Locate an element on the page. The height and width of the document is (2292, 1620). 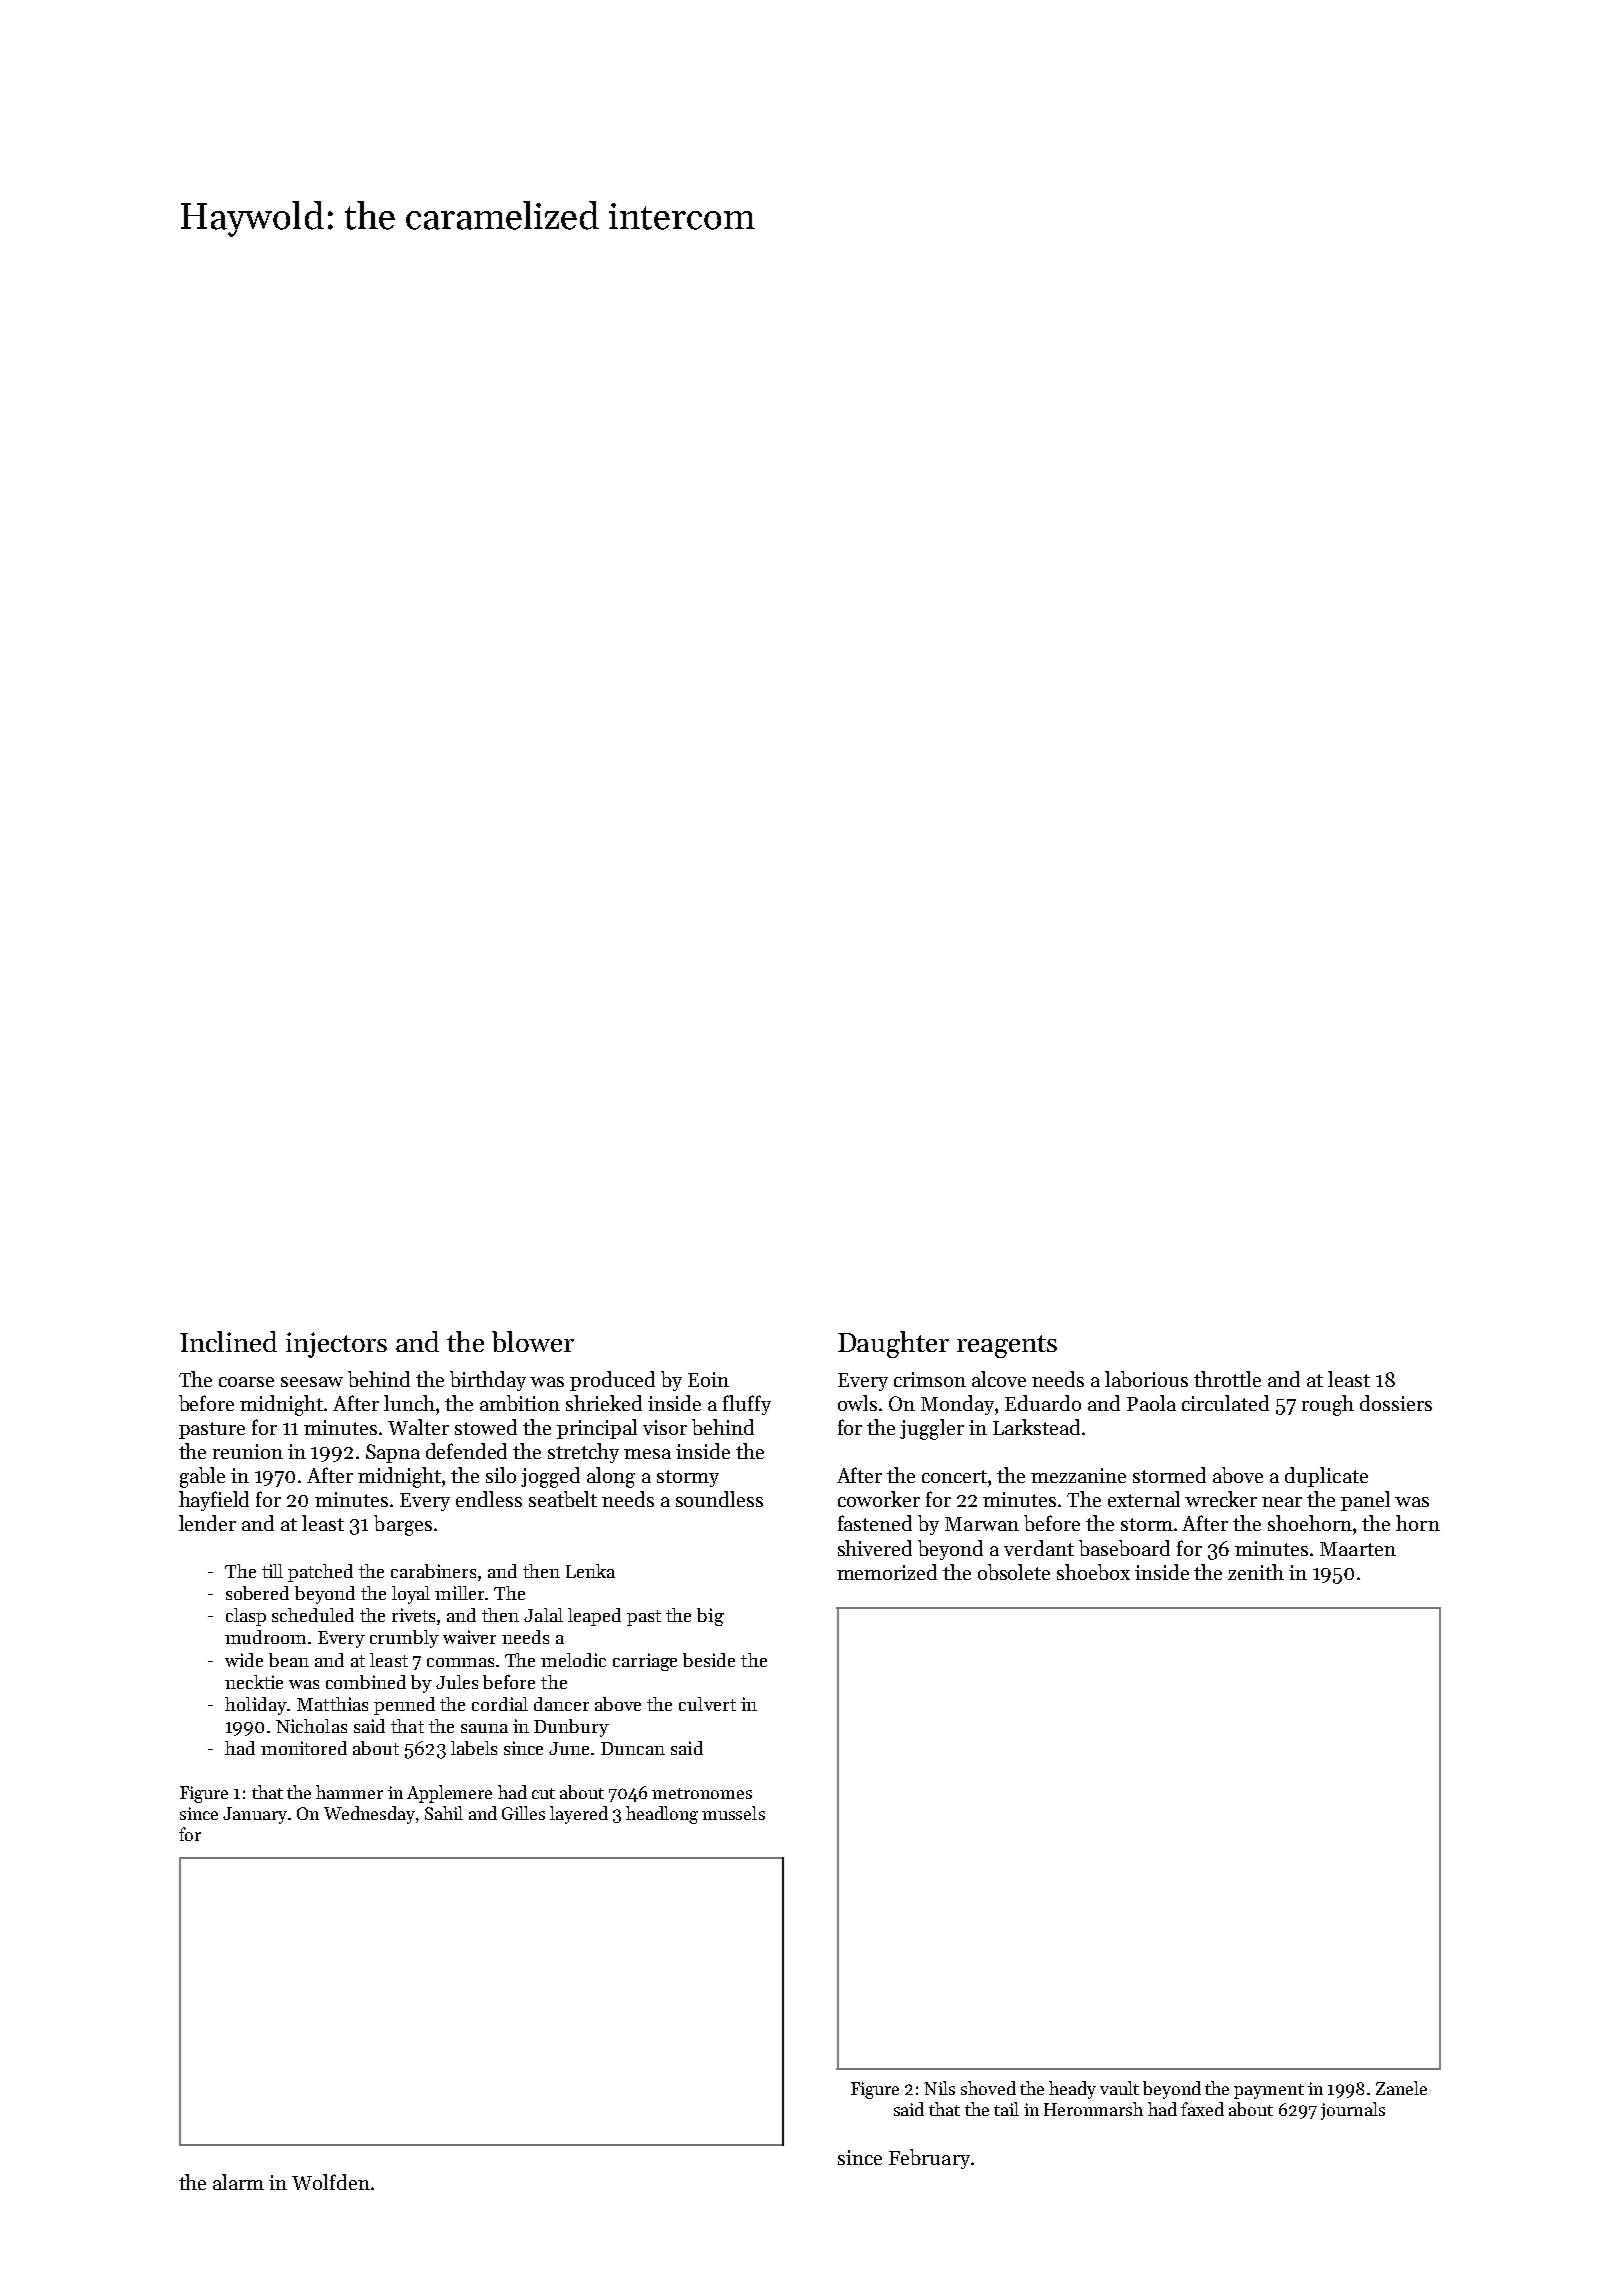
Nils is located at coordinates (939, 2088).
